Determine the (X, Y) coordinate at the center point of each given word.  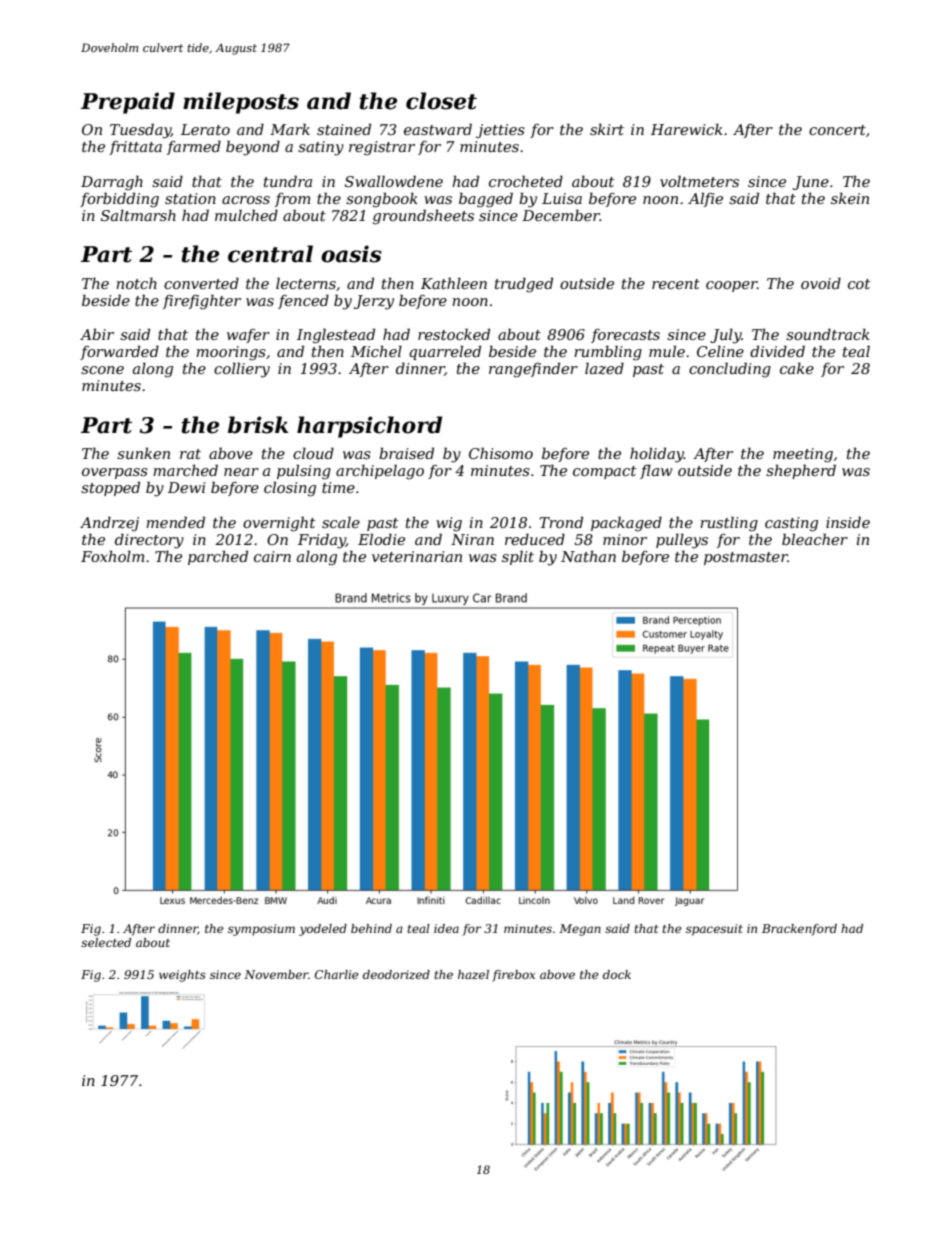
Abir (97, 334)
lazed (604, 368)
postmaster (746, 558)
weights (182, 976)
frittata (135, 148)
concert (837, 130)
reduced (535, 539)
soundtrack (828, 334)
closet (441, 101)
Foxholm (112, 556)
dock (617, 974)
